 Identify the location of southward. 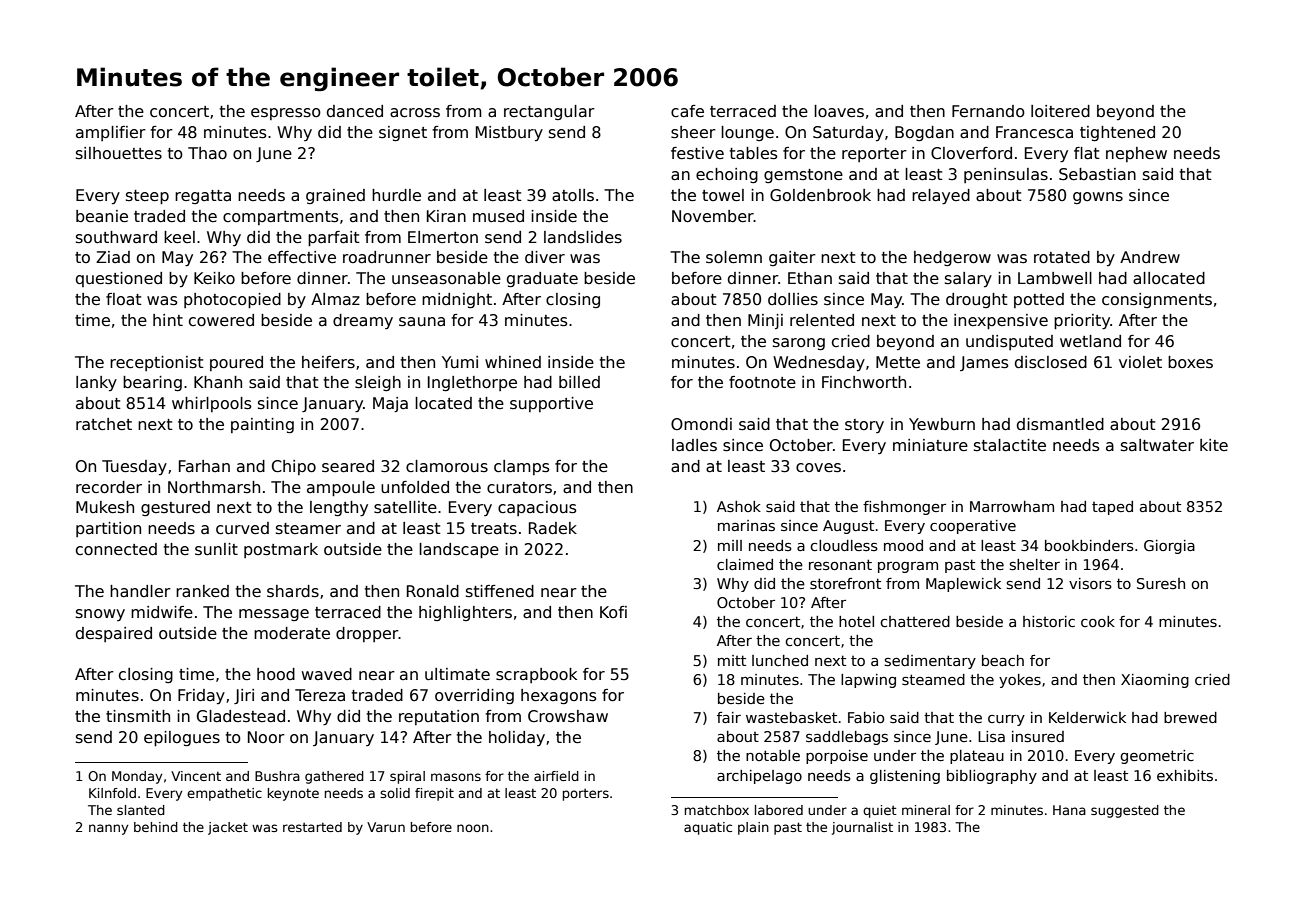
(116, 237).
